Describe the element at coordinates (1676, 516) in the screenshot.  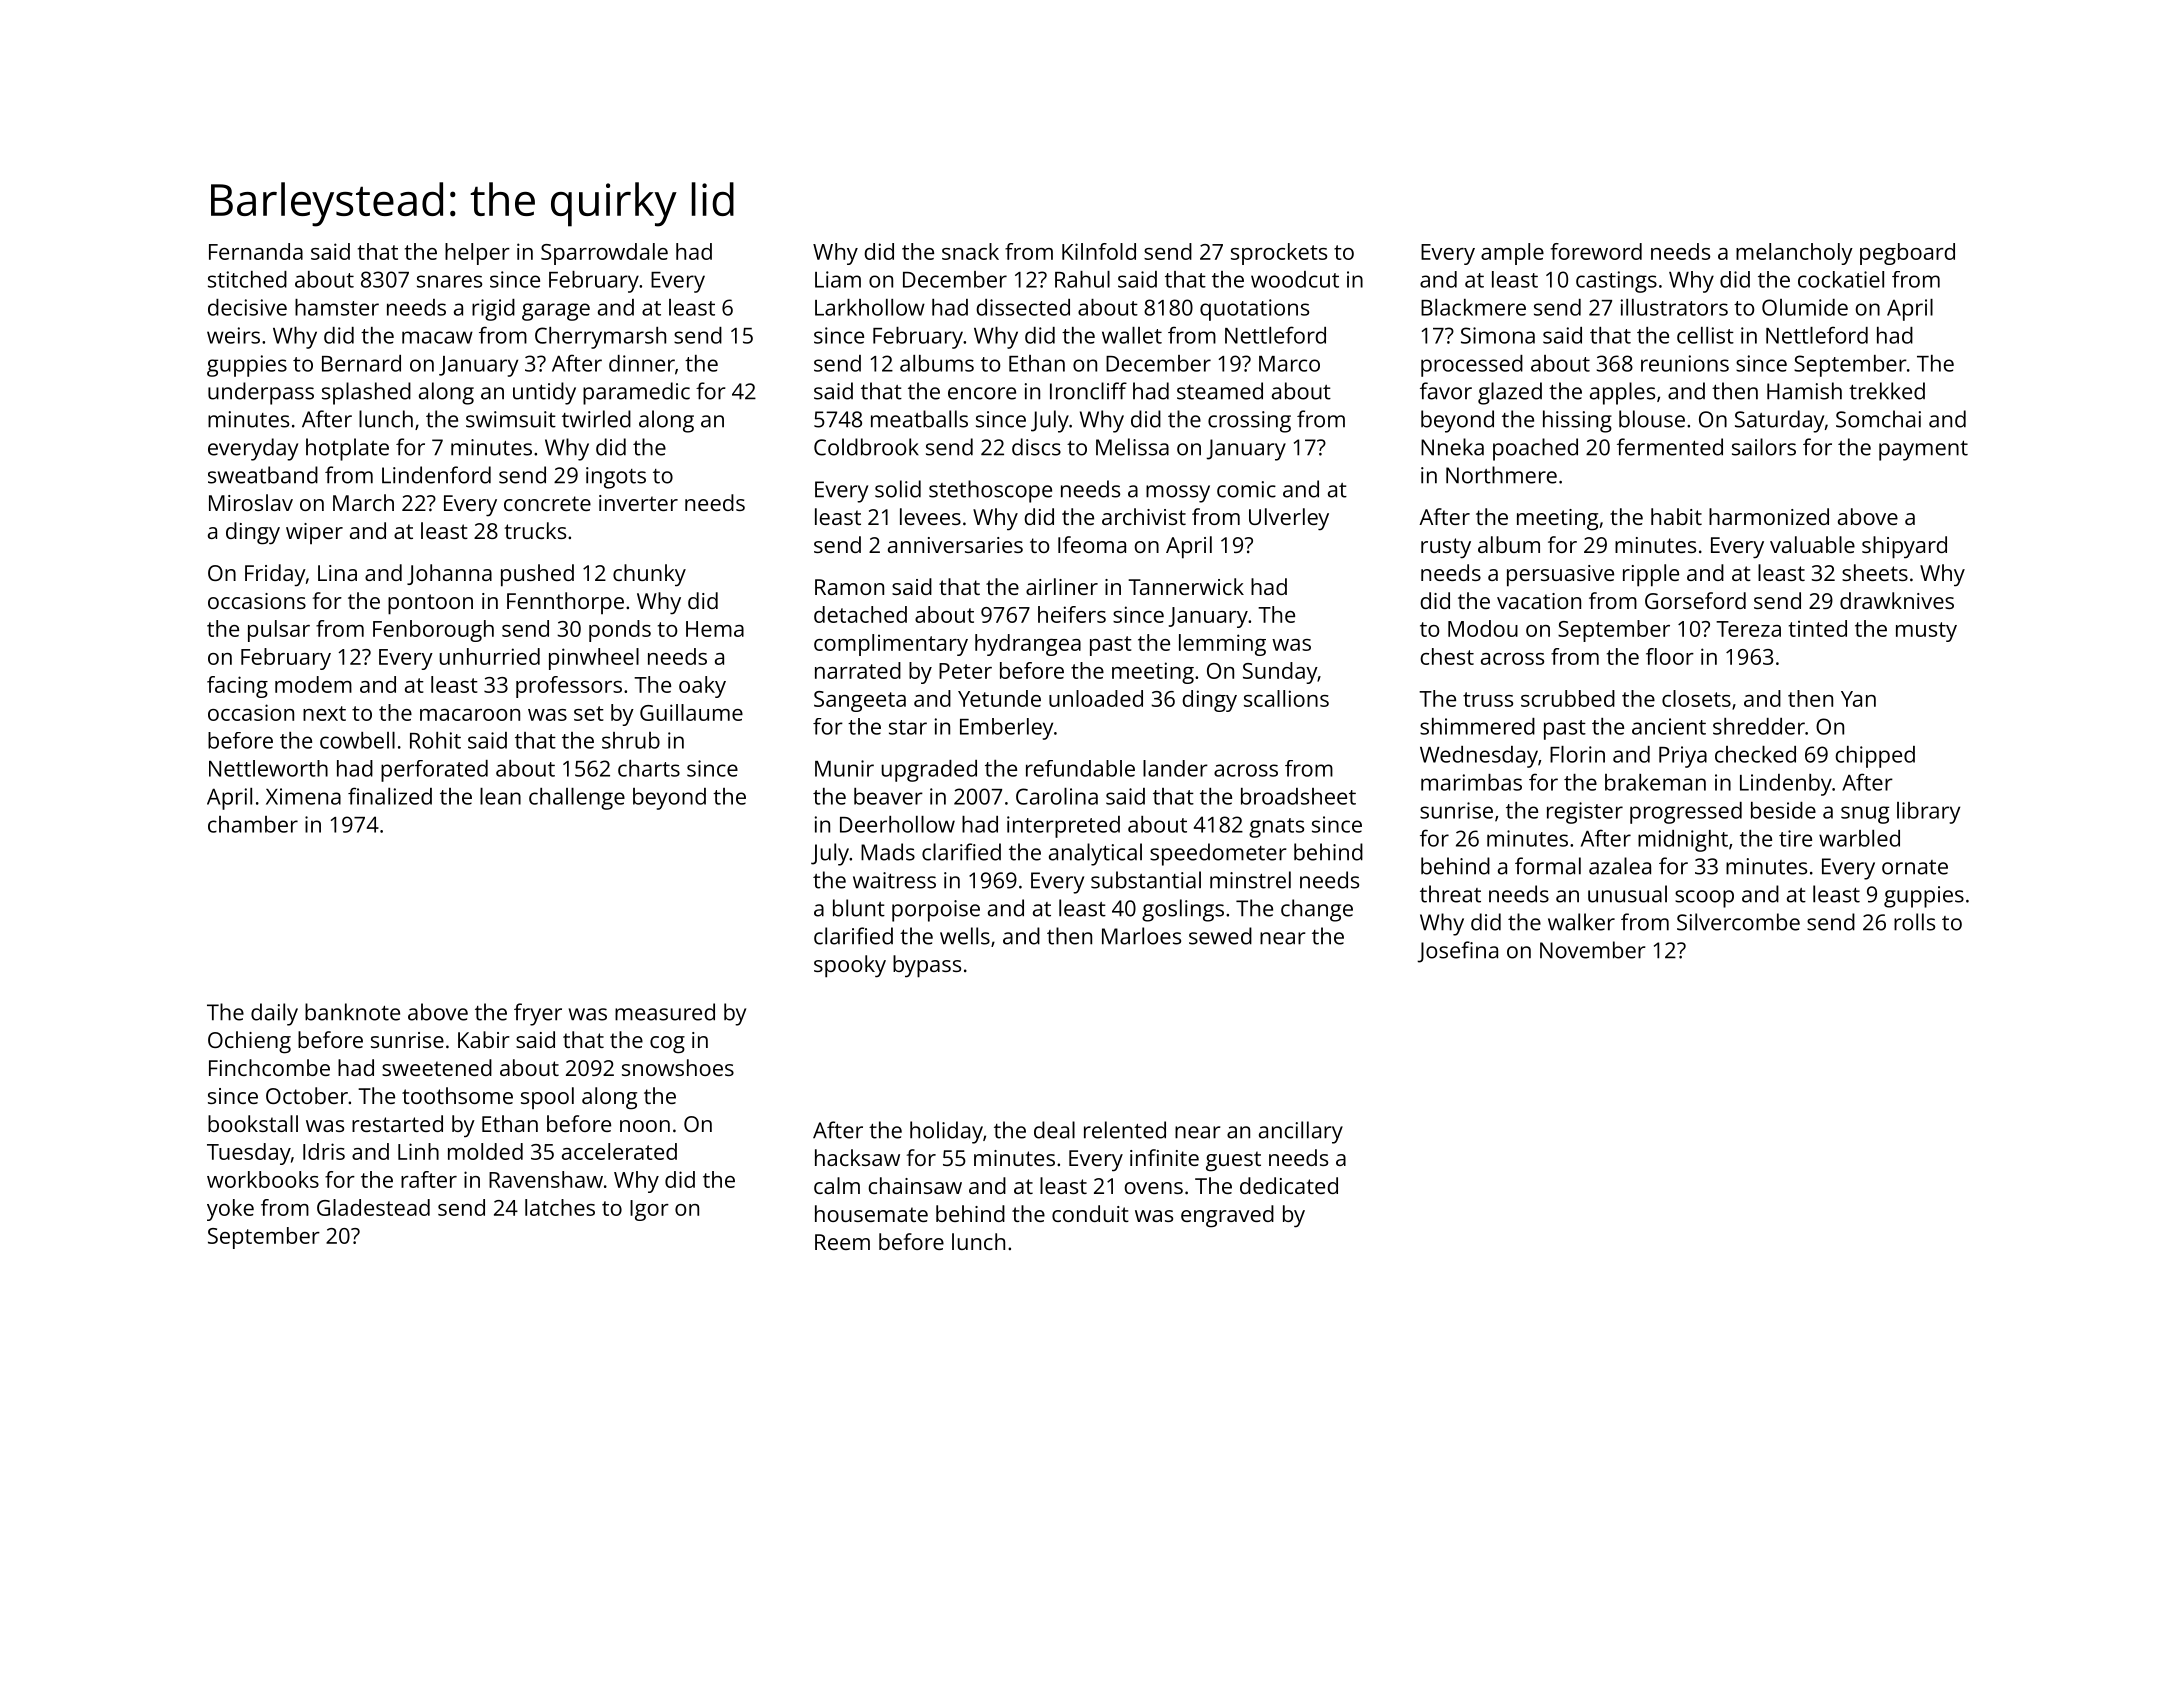
I see `habit` at that location.
